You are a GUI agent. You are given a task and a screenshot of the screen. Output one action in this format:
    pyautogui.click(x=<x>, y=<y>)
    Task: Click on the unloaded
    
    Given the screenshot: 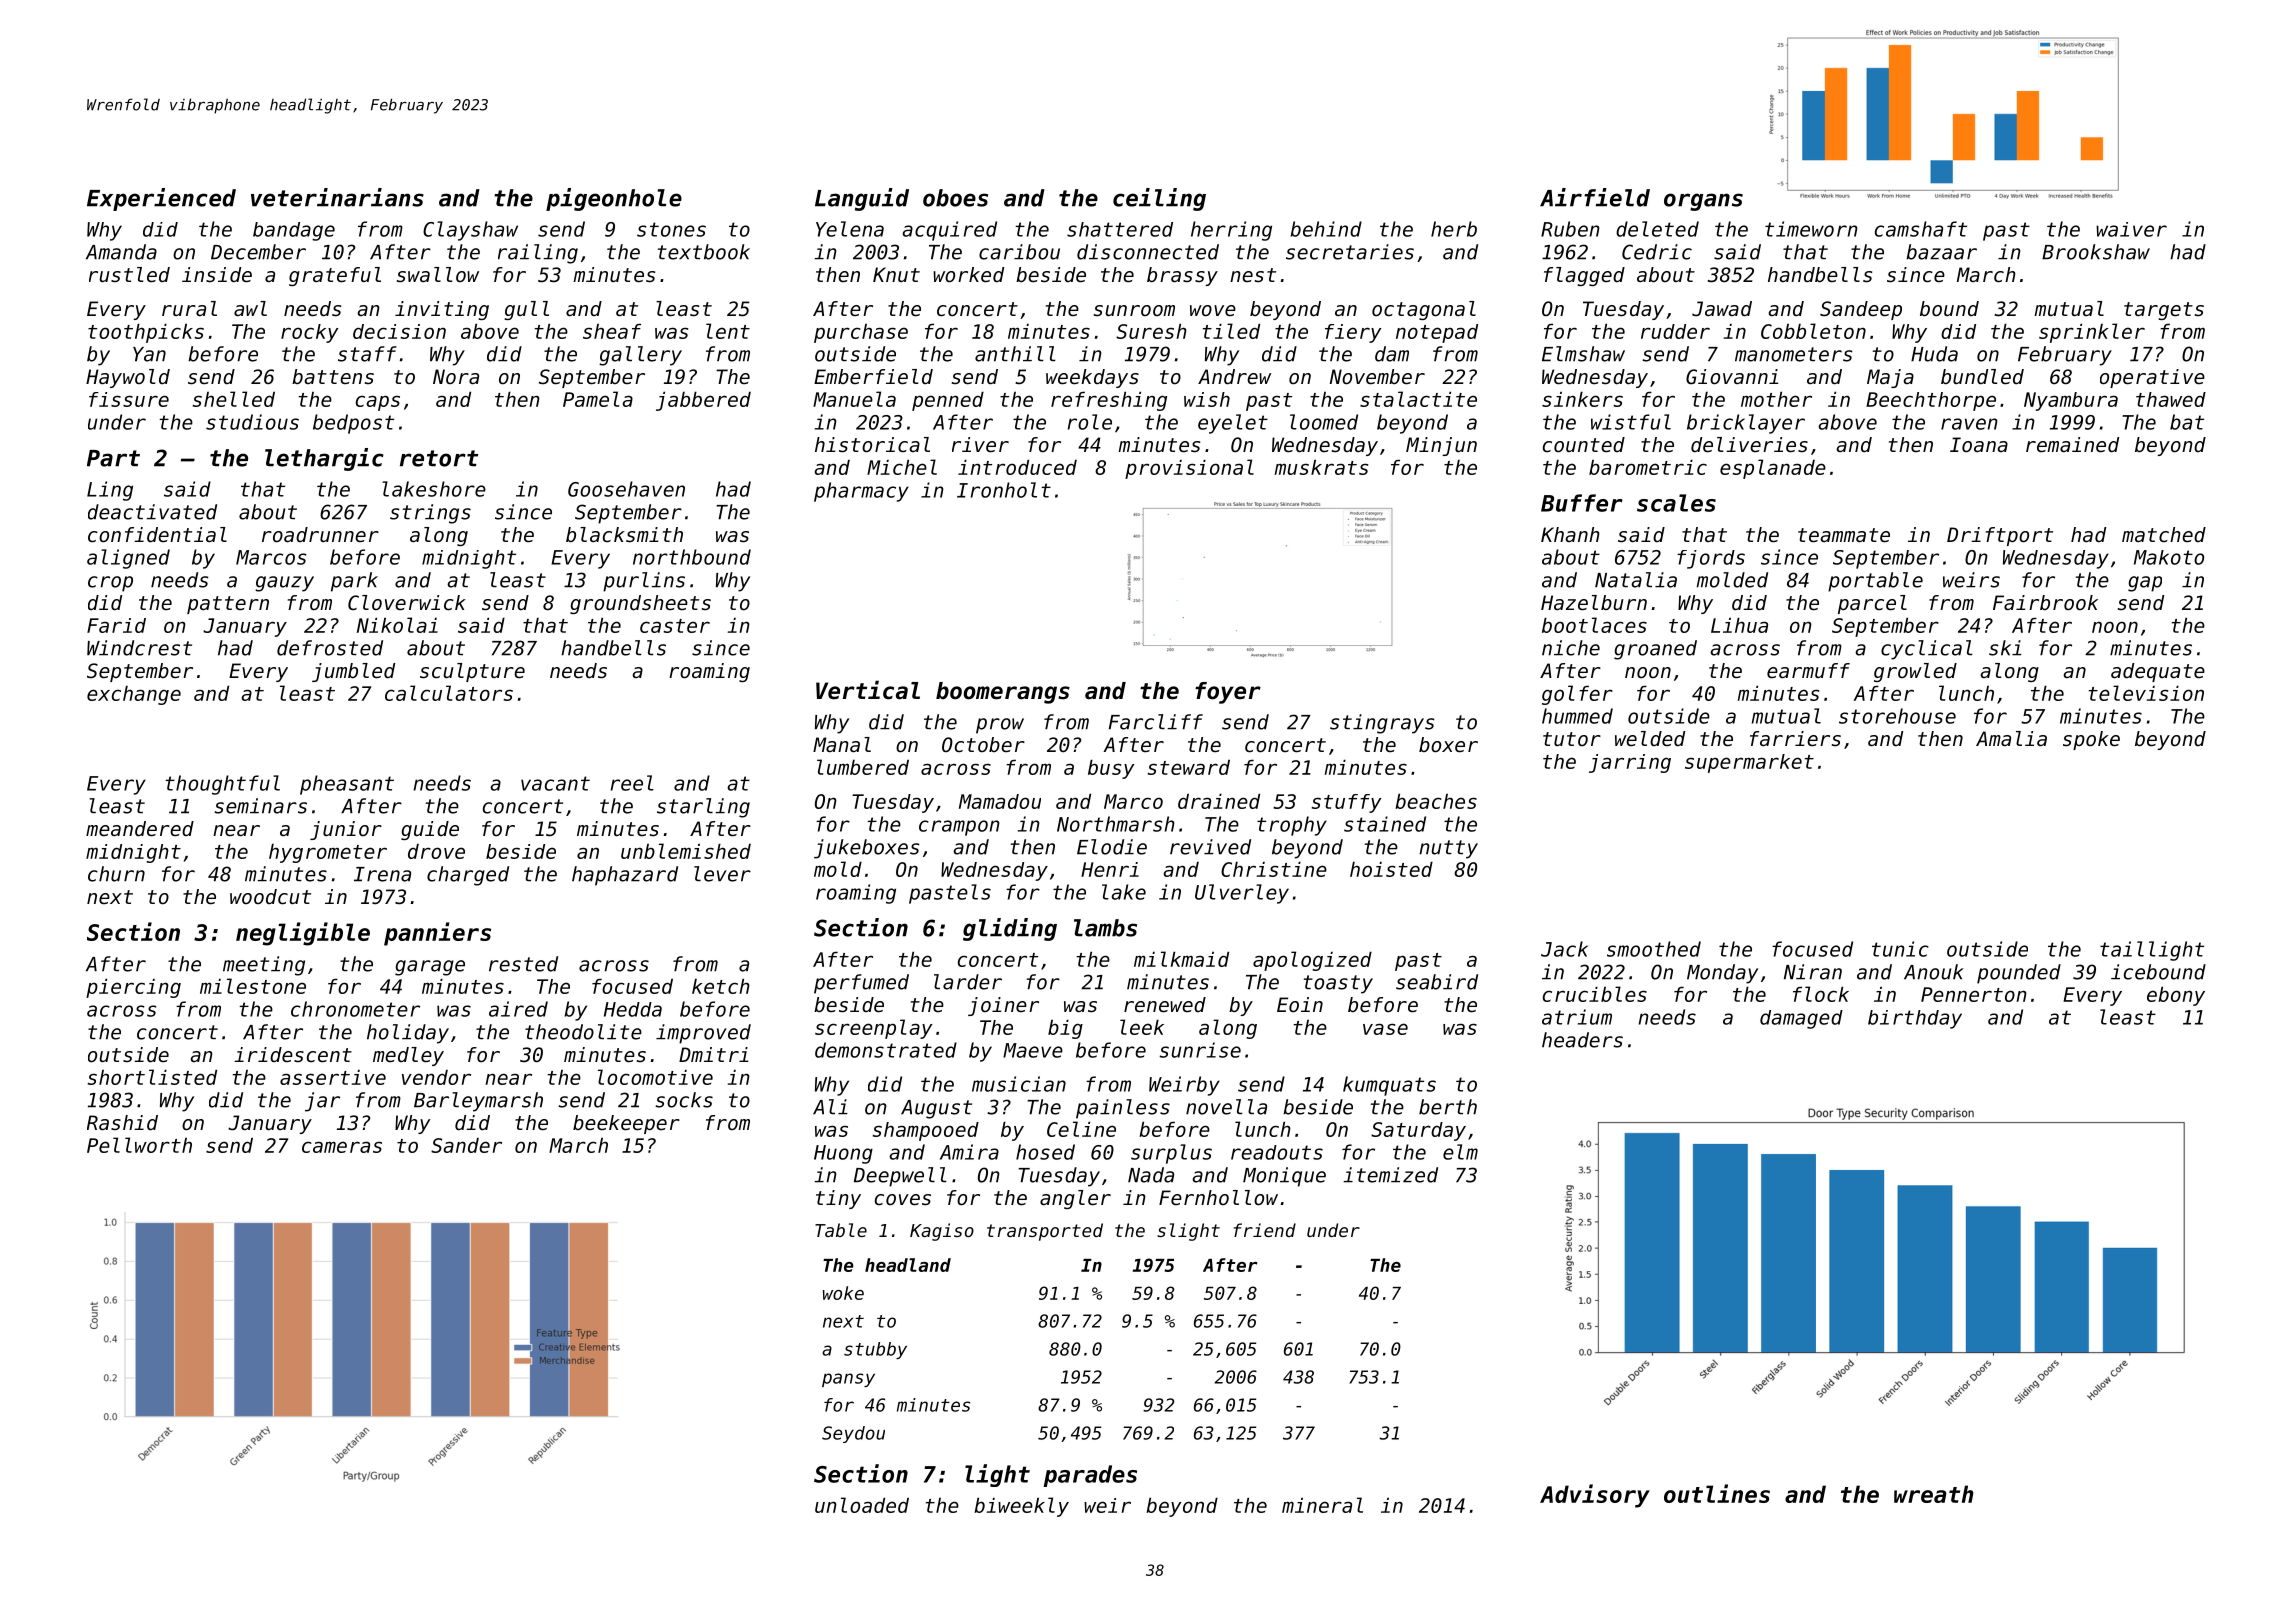 What is the action you would take?
    pyautogui.click(x=862, y=1505)
